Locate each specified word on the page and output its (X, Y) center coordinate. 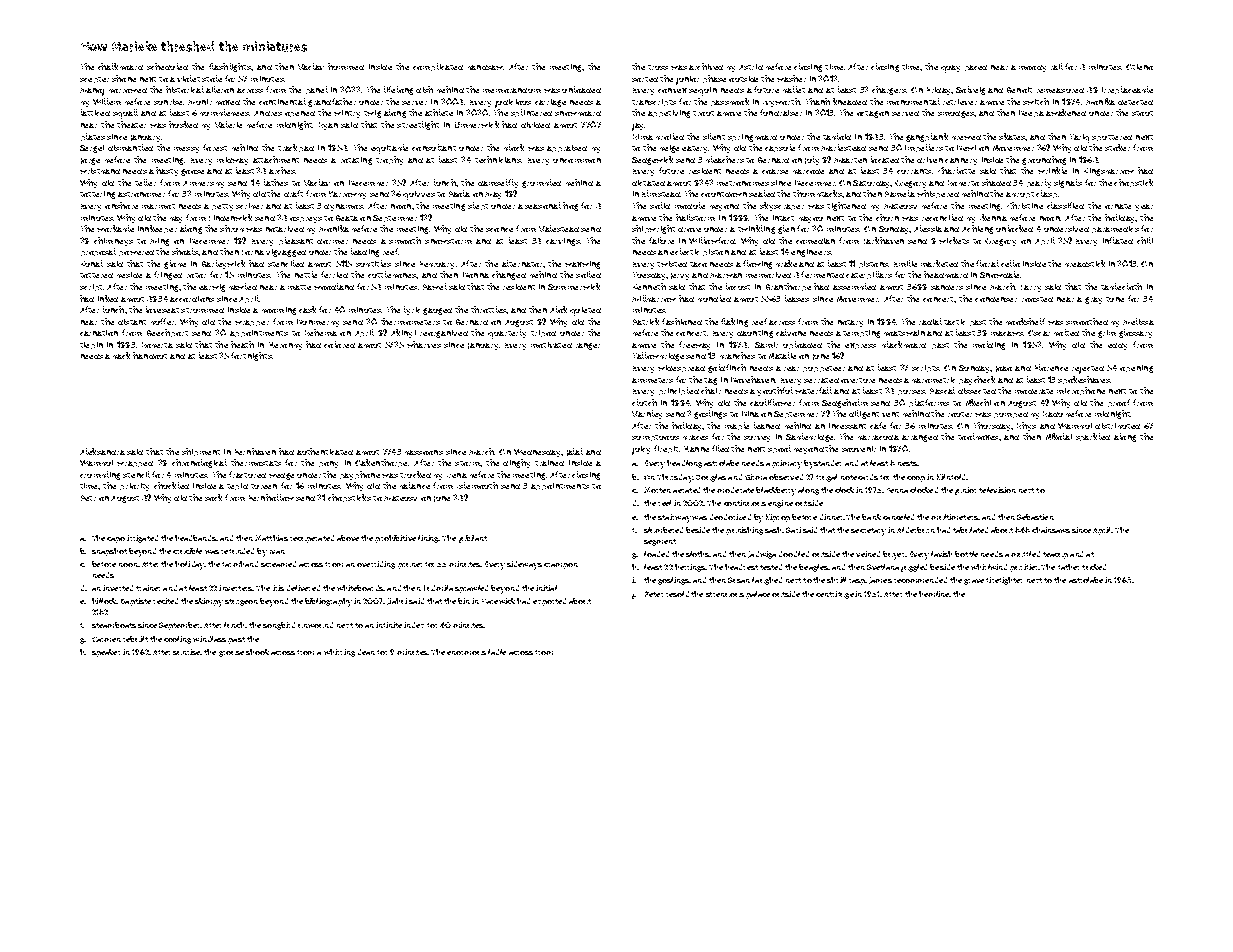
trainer (148, 588)
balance (415, 485)
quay (950, 69)
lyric (412, 310)
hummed (346, 66)
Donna (476, 275)
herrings (690, 568)
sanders (947, 287)
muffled (1025, 554)
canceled (898, 517)
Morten (657, 490)
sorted (645, 79)
